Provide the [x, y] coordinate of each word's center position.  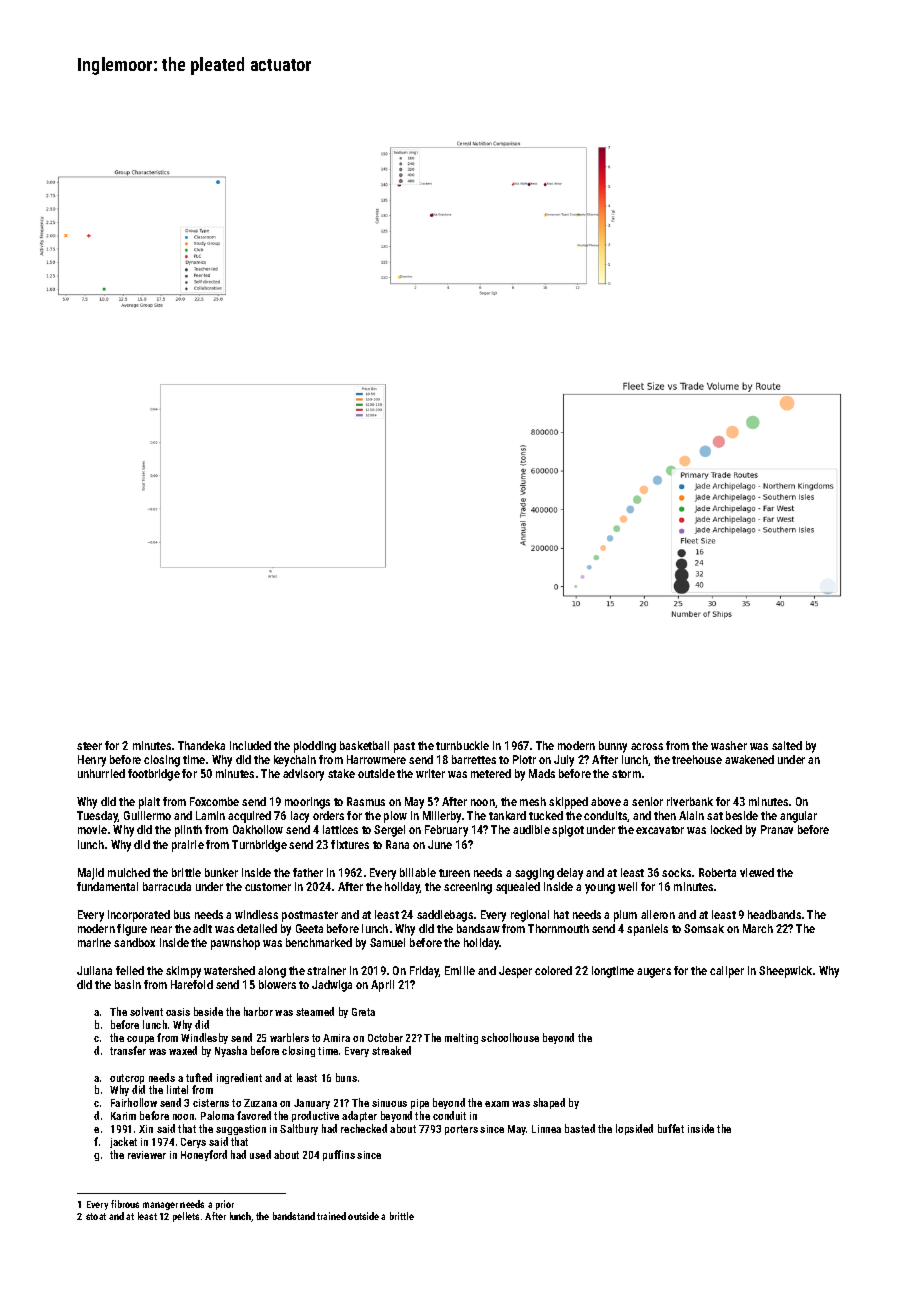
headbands [774, 914]
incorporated [139, 916]
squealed [518, 888]
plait [149, 803]
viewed [757, 872]
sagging [534, 874]
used [260, 1154]
